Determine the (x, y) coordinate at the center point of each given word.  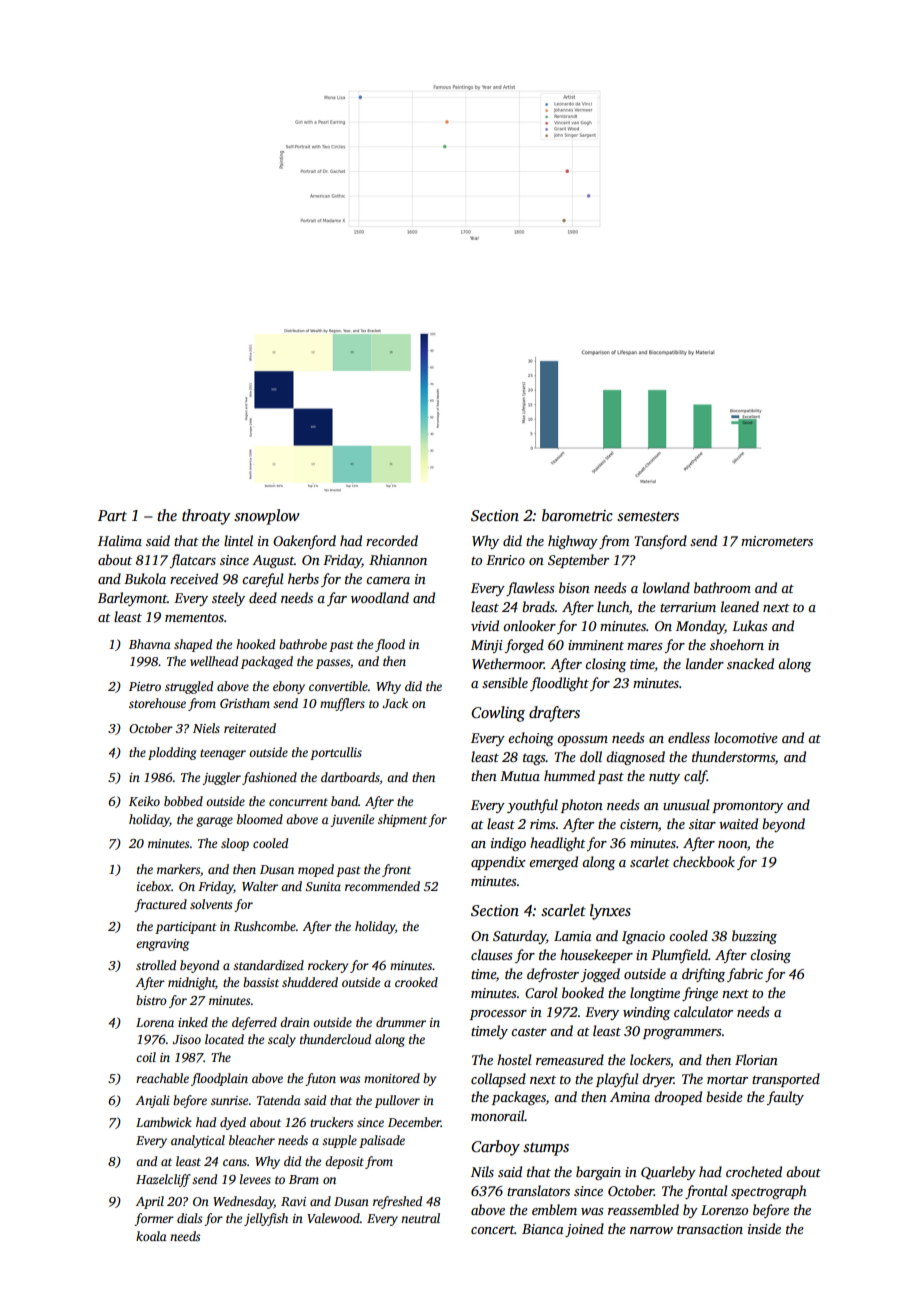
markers (178, 869)
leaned (740, 606)
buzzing (754, 937)
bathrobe (303, 644)
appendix (498, 863)
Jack (395, 703)
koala (151, 1236)
